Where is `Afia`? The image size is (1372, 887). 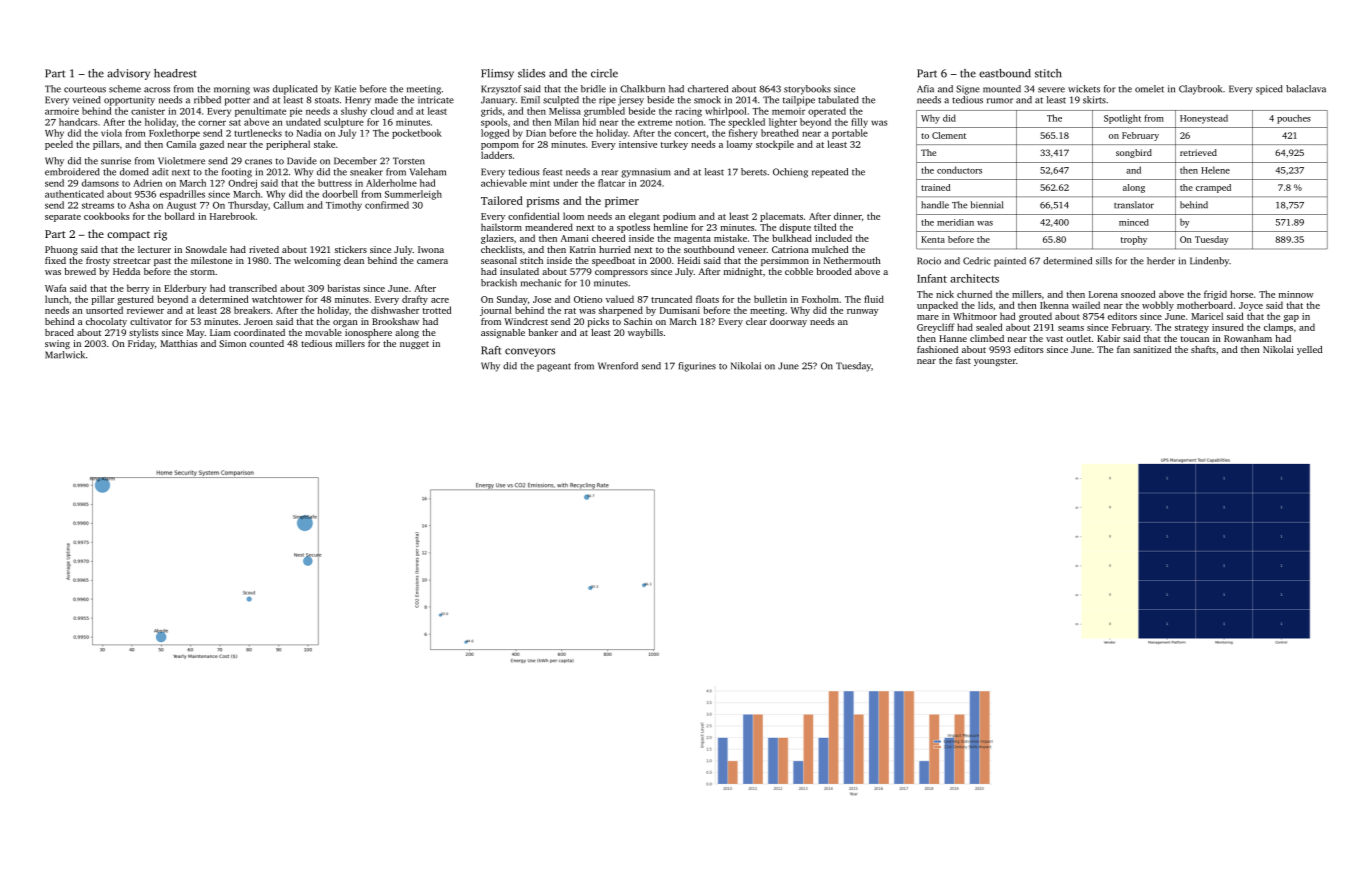 Afia is located at coordinates (925, 89).
